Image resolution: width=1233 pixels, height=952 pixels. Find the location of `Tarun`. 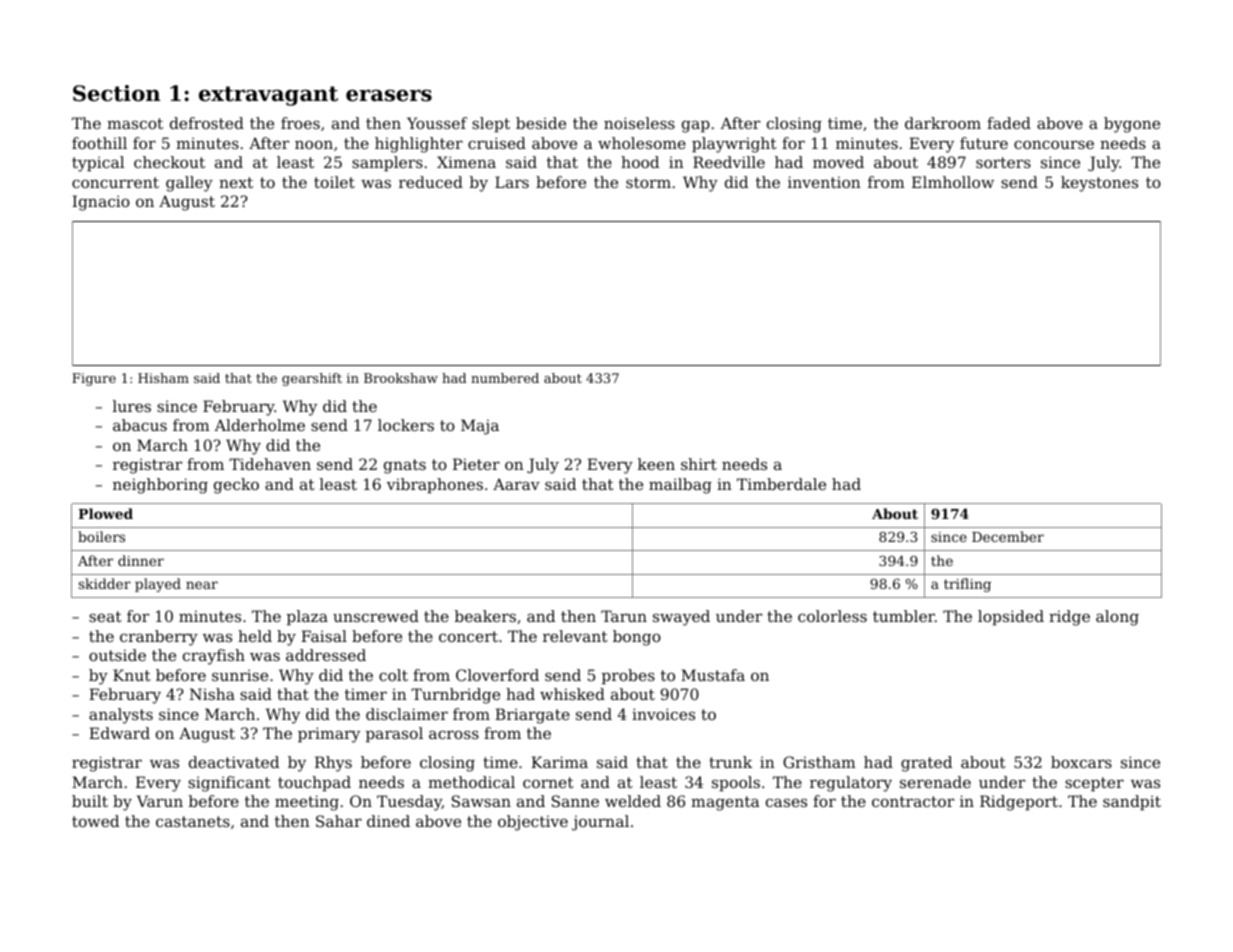

Tarun is located at coordinates (624, 616).
